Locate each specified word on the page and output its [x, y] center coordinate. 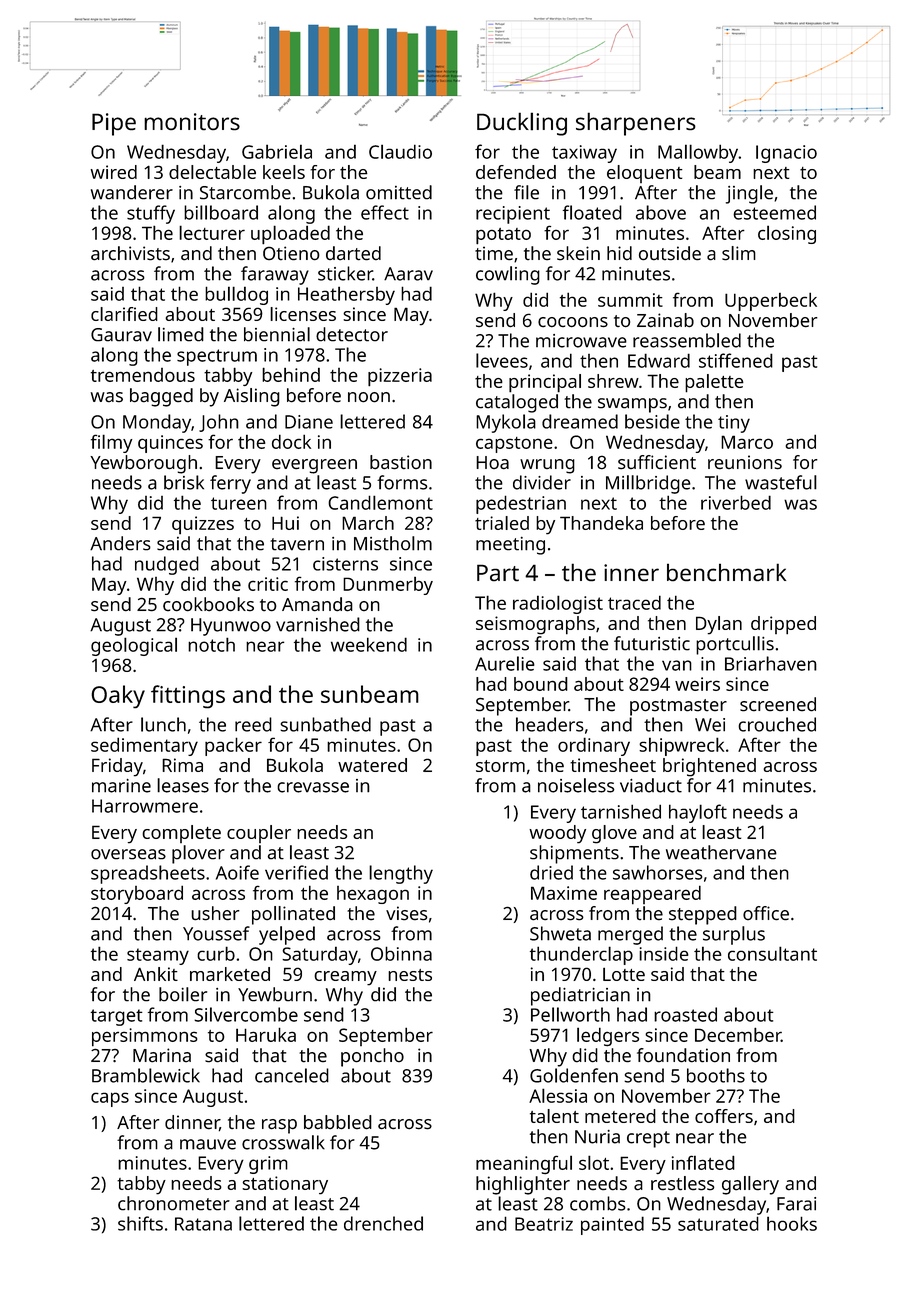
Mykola [506, 423]
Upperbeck [771, 301]
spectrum [217, 357]
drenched [383, 1223]
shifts [140, 1223]
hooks [792, 1223]
